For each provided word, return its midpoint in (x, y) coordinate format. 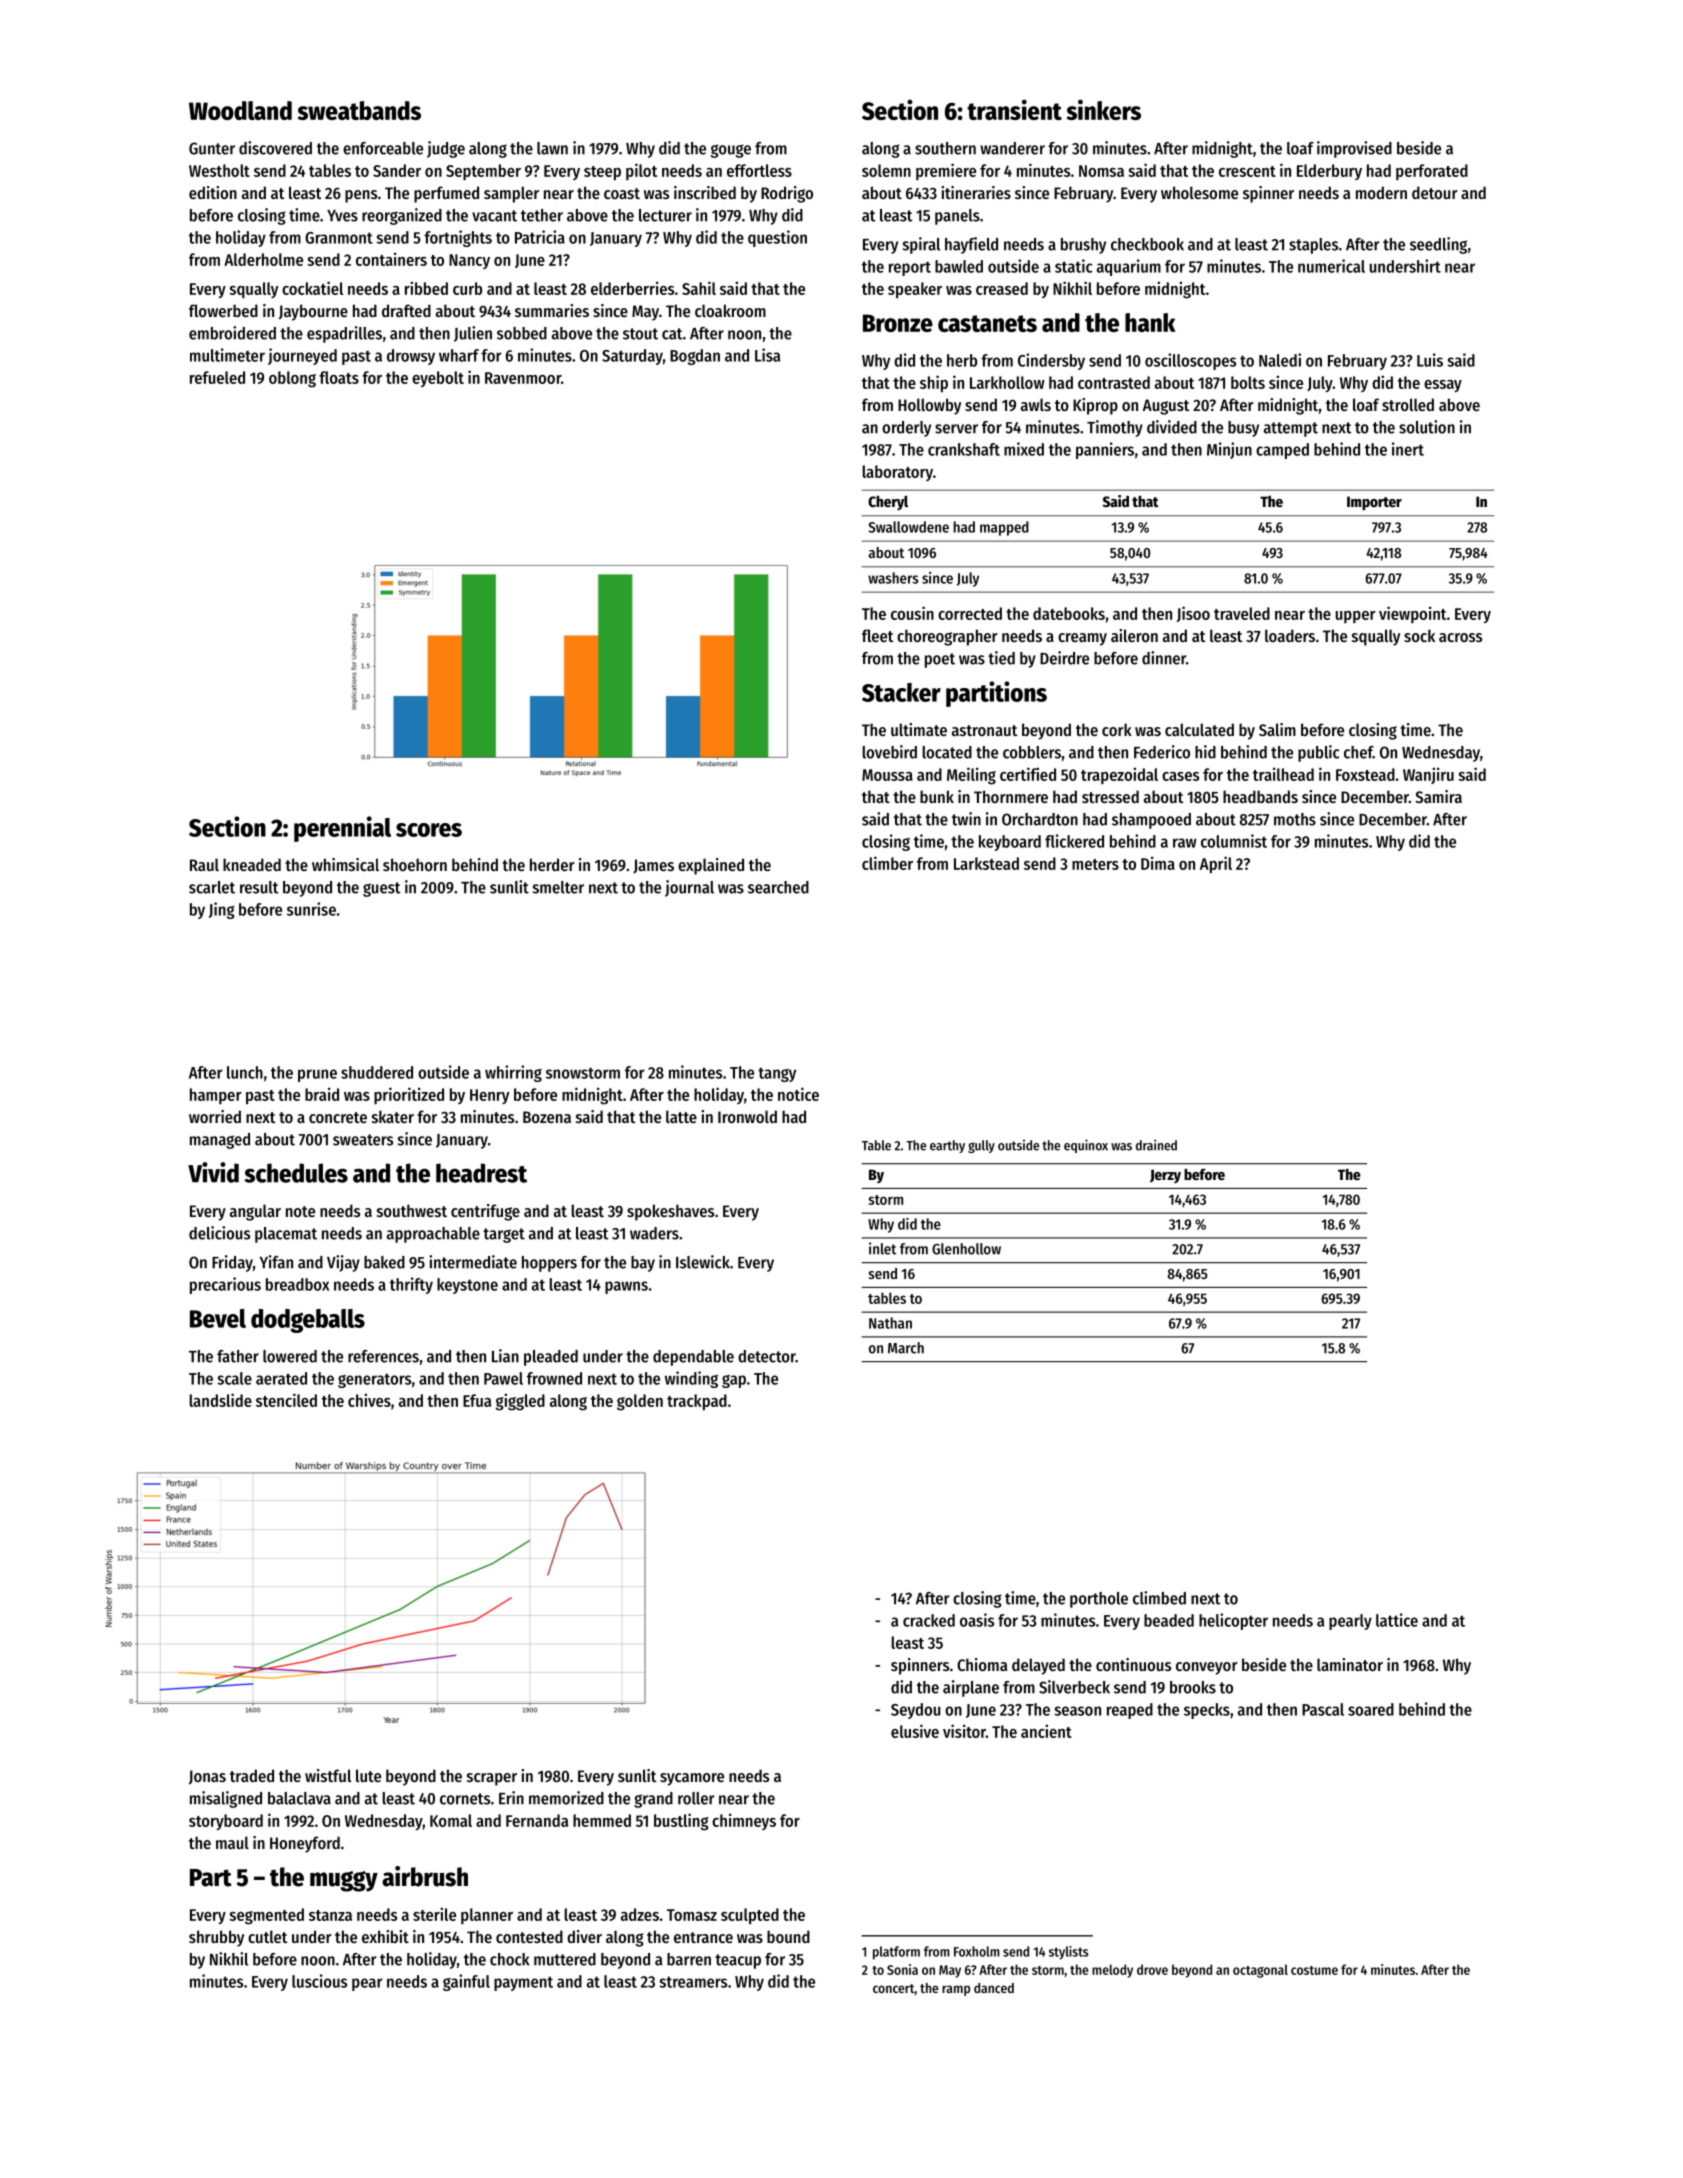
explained (711, 866)
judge (446, 149)
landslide (220, 1400)
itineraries (976, 192)
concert (894, 1988)
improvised (1354, 149)
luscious (319, 1981)
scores (429, 830)
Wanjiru (1428, 775)
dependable (693, 1358)
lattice (1397, 1620)
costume (1314, 1970)
